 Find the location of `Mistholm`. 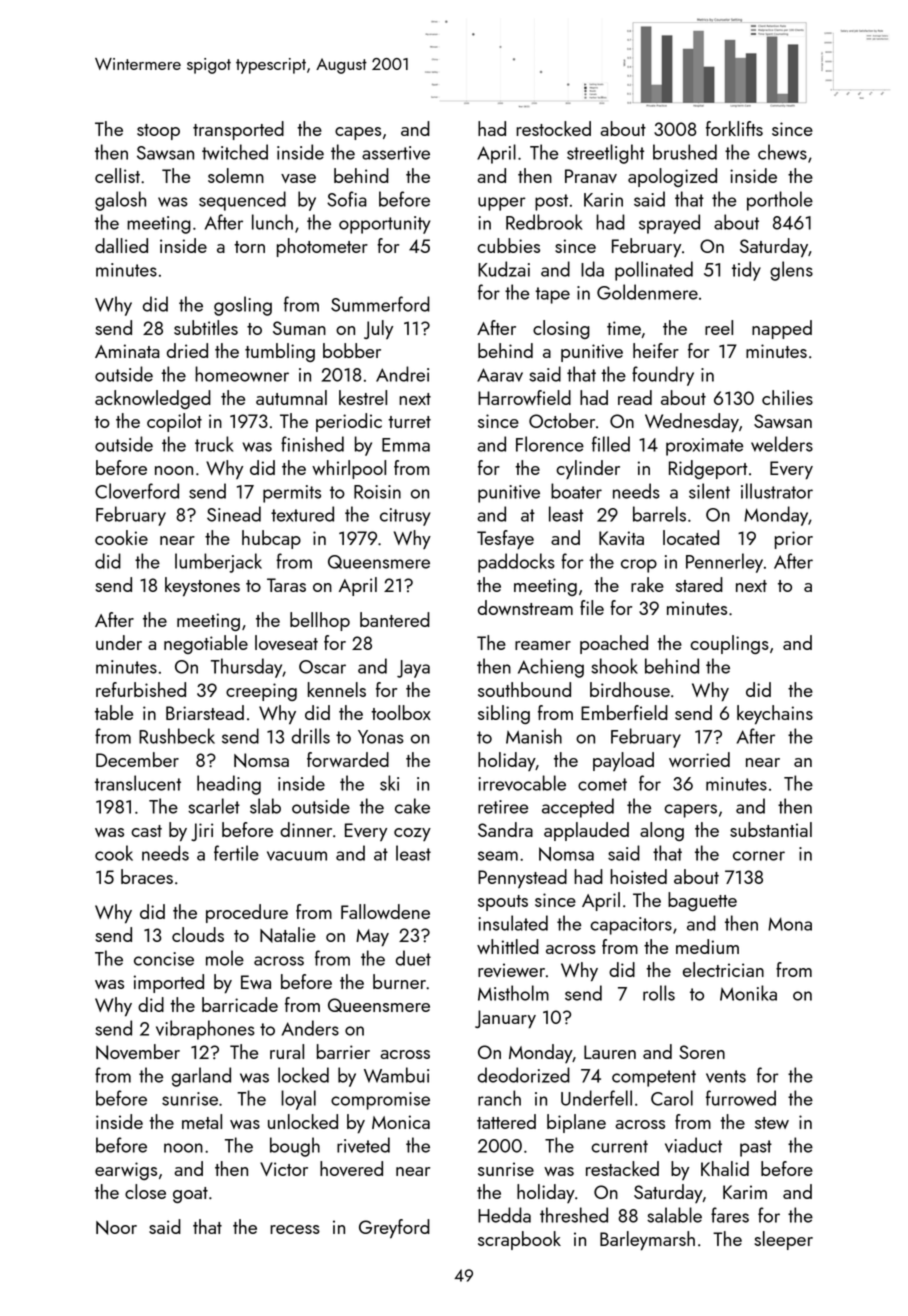

Mistholm is located at coordinates (513, 993).
